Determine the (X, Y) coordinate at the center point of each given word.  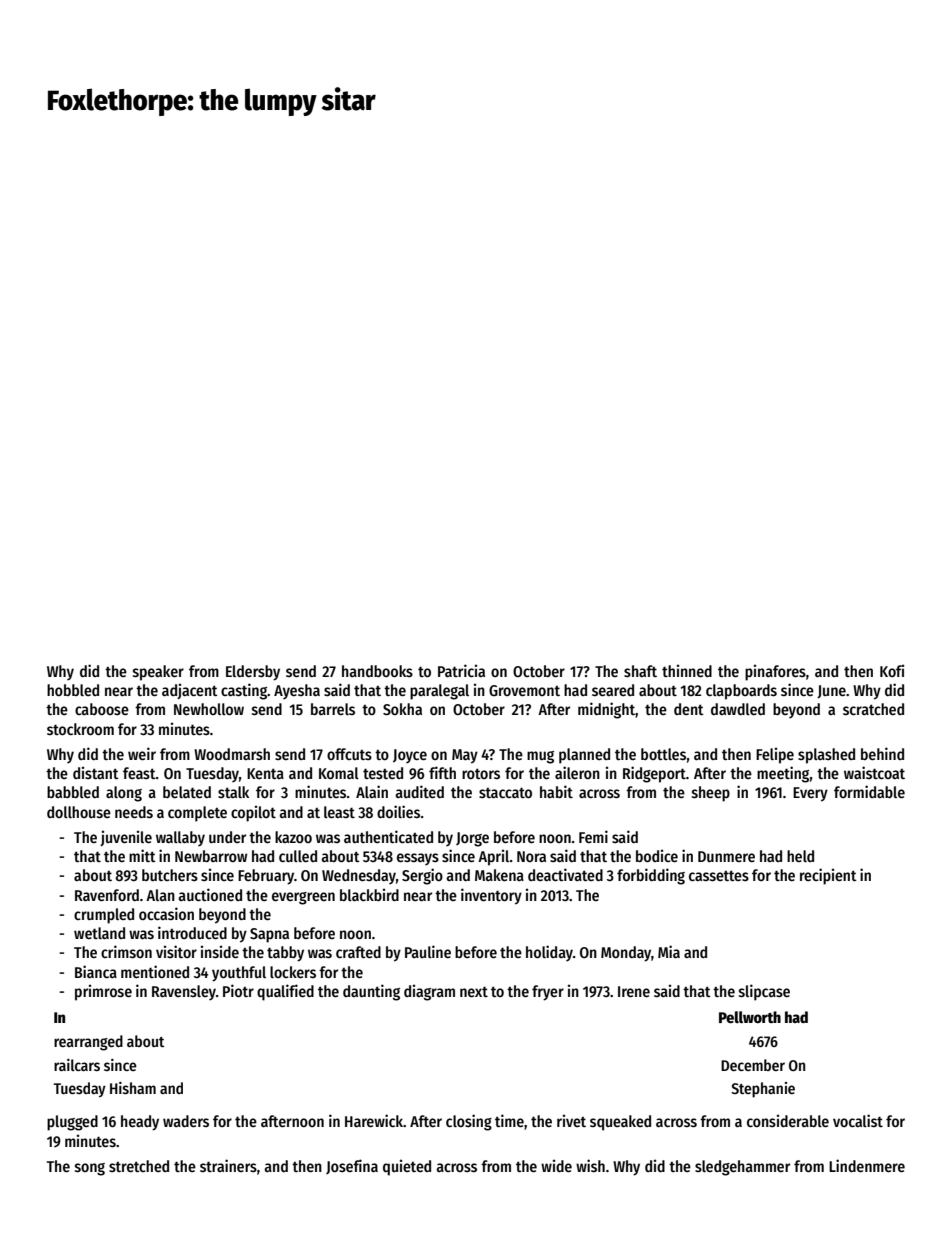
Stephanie (763, 1090)
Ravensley (184, 992)
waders (186, 1121)
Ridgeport (654, 774)
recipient (828, 876)
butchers (170, 875)
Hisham (133, 1088)
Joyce (410, 756)
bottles (663, 754)
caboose (102, 709)
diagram (429, 992)
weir (142, 753)
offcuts (349, 754)
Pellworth (750, 1017)
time (509, 1120)
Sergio (422, 876)
